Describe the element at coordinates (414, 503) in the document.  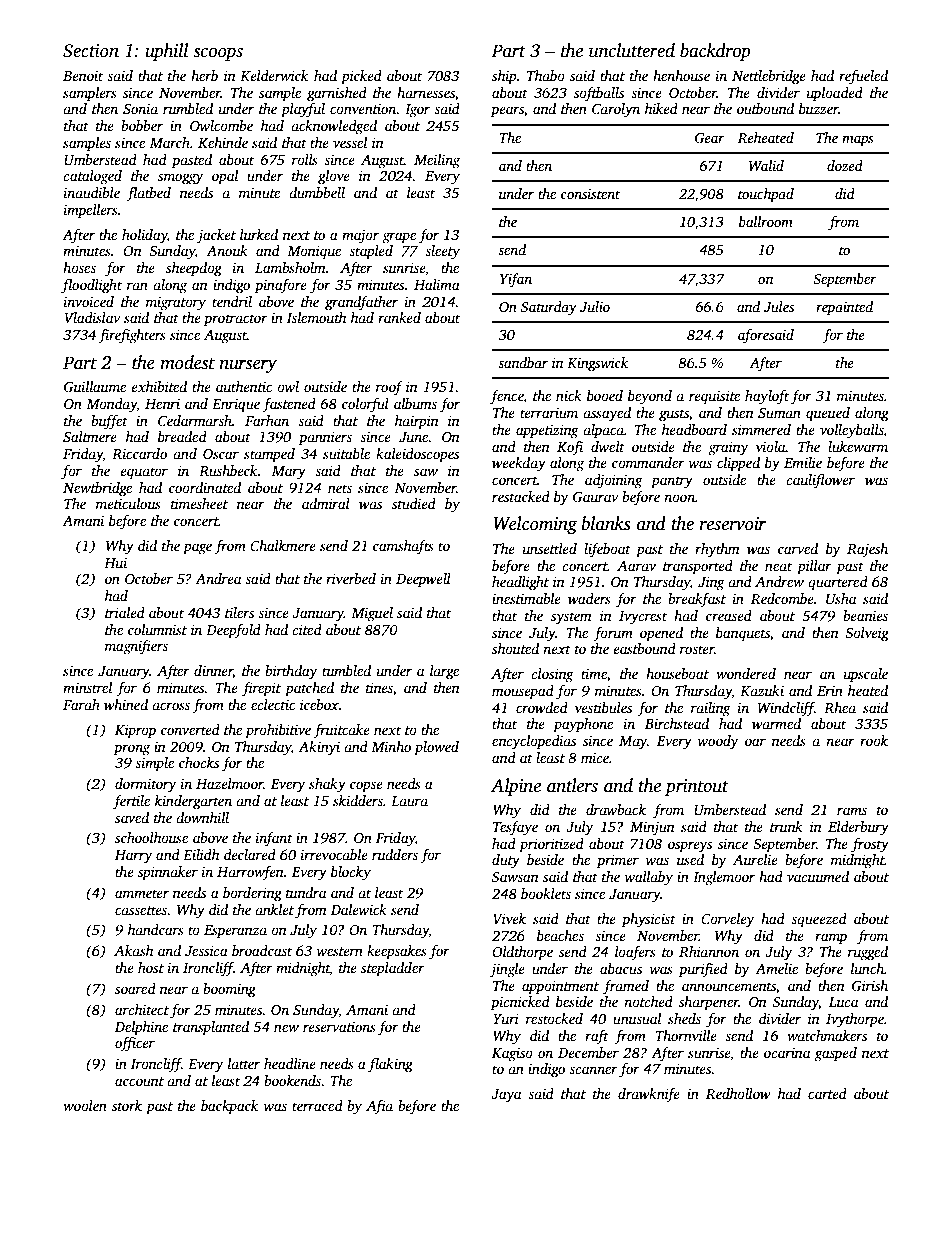
I see `studied` at that location.
